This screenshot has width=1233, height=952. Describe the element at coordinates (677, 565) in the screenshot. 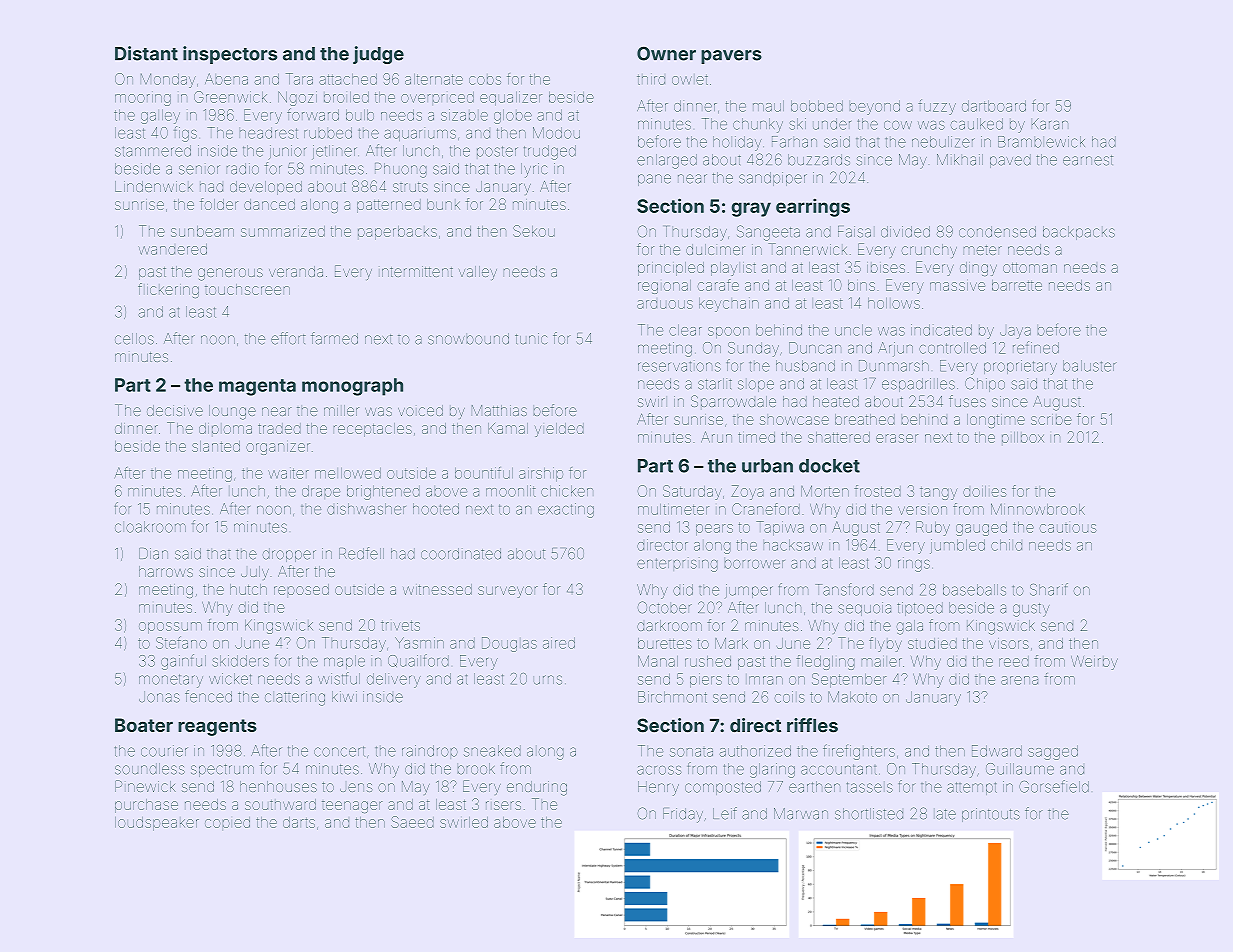

I see `enterprising` at that location.
